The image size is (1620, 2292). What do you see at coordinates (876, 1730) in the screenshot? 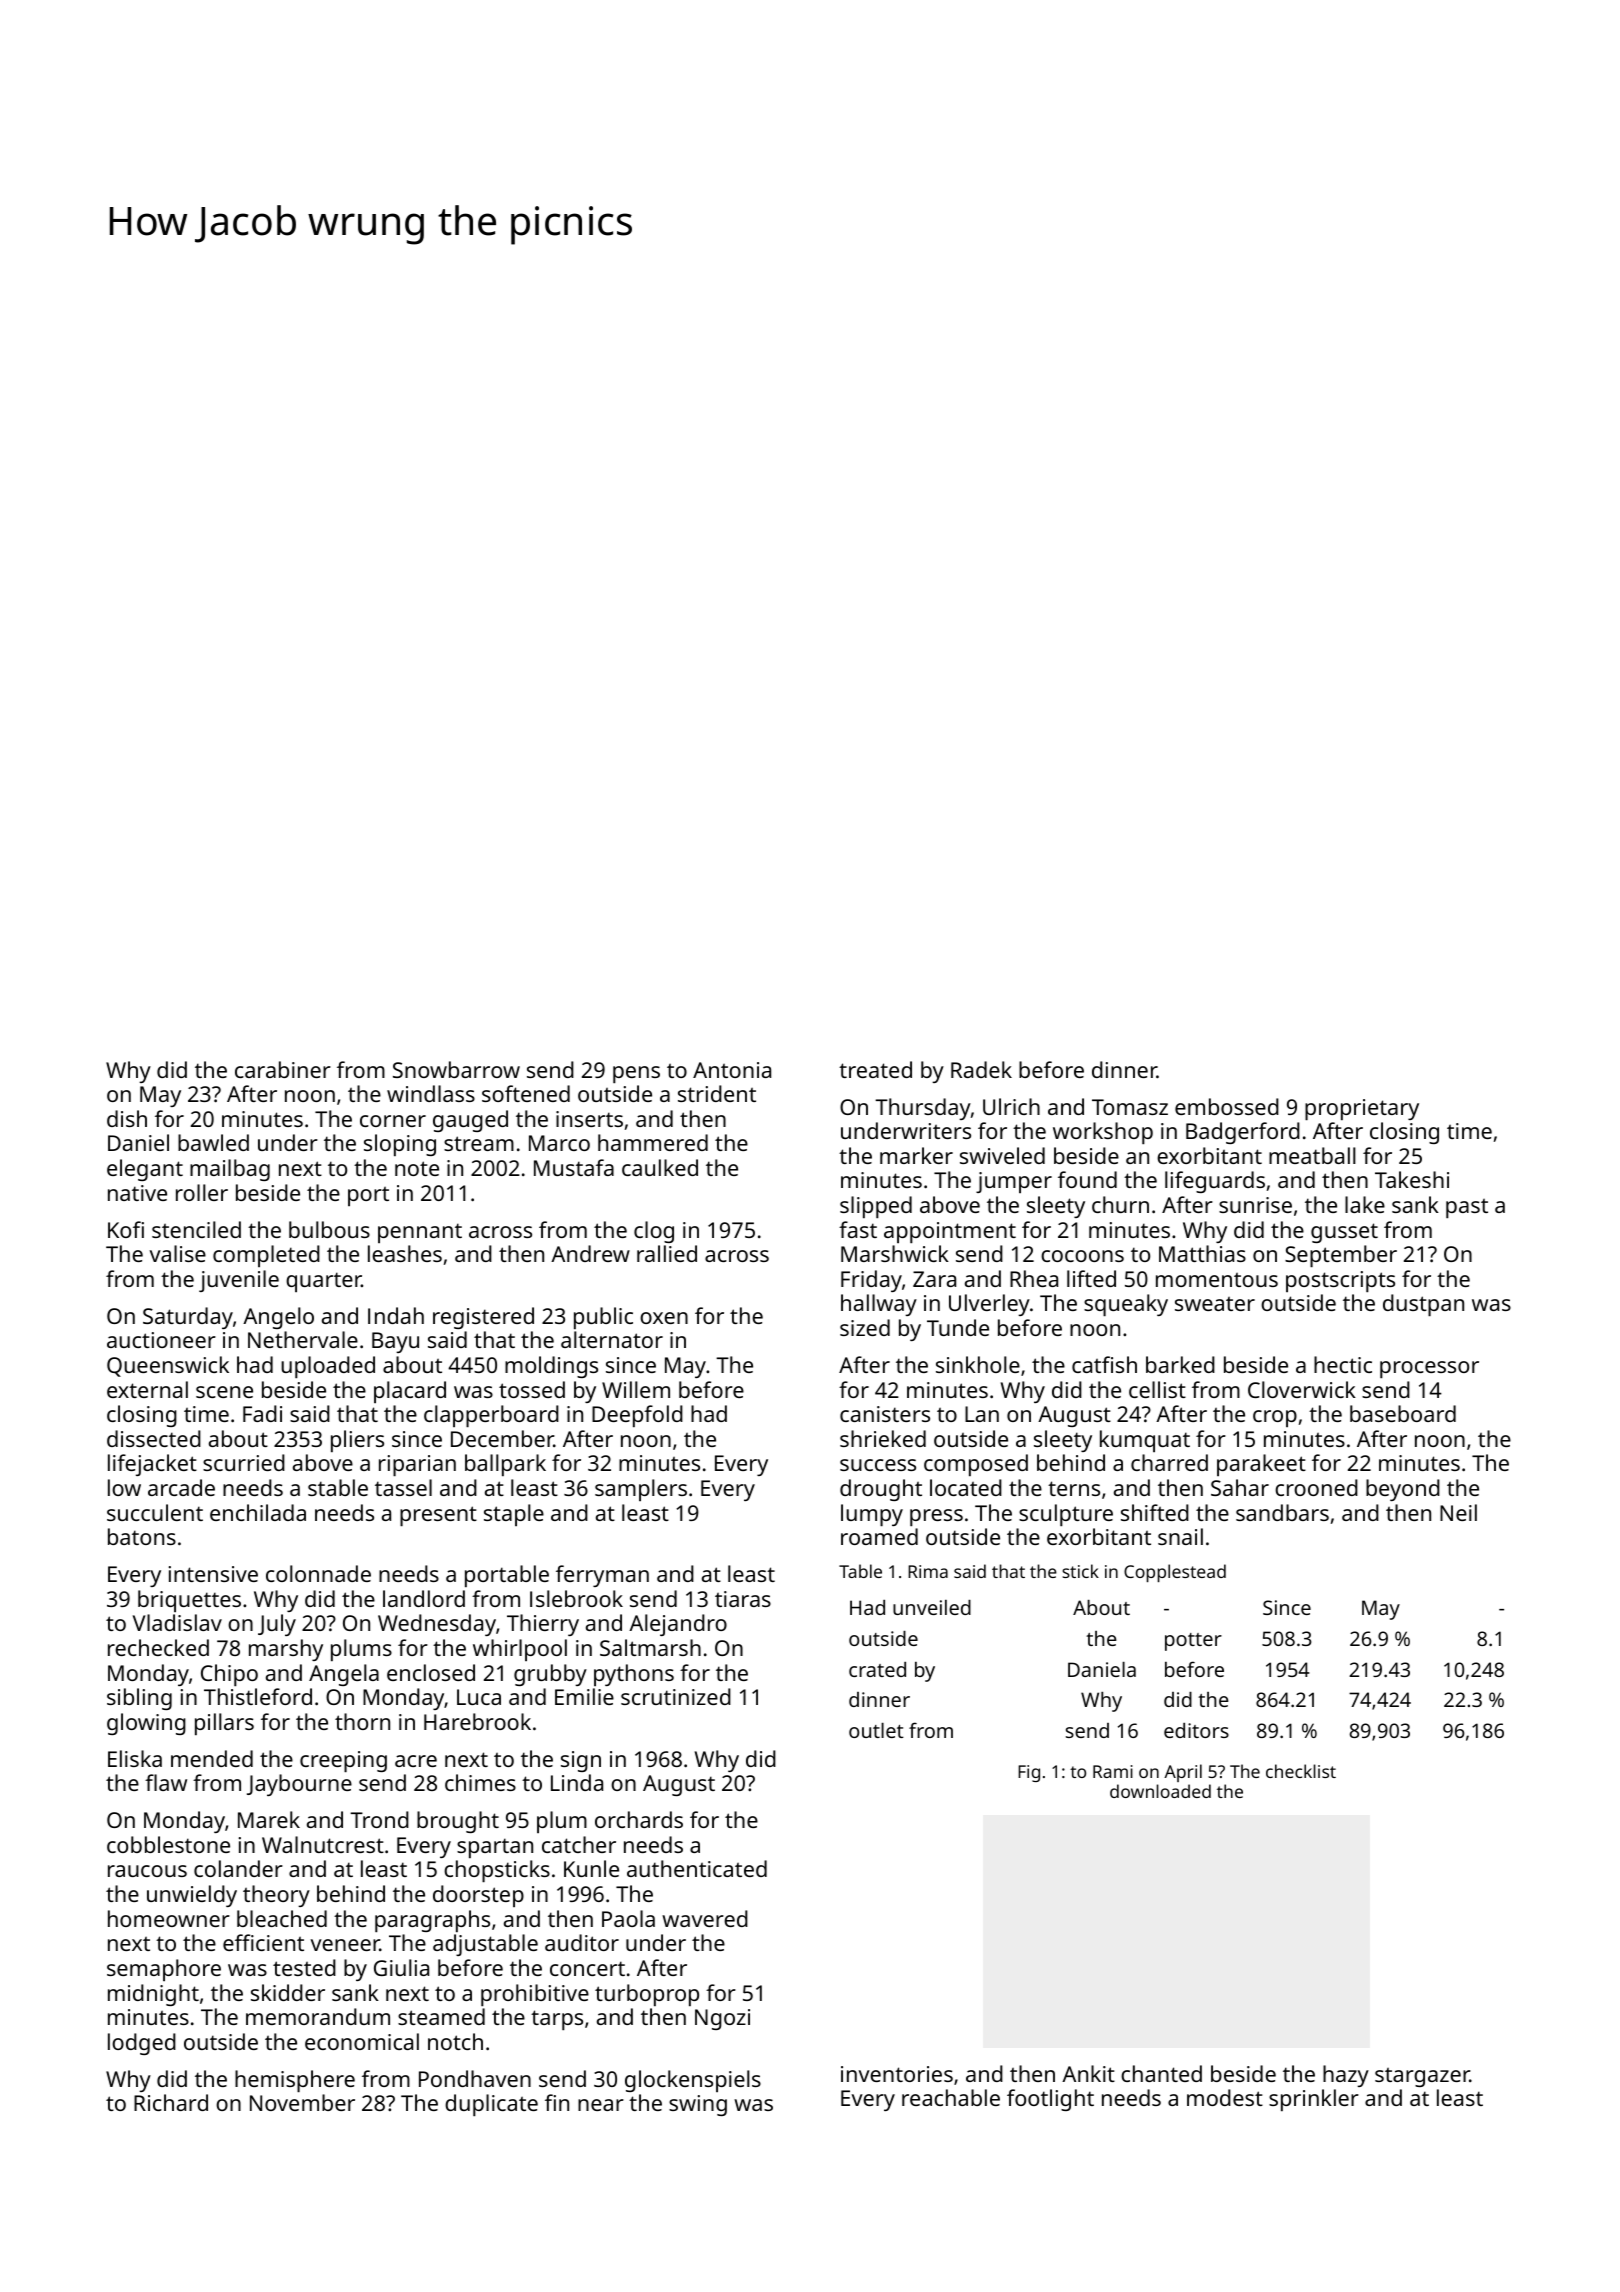
I see `outlet` at bounding box center [876, 1730].
